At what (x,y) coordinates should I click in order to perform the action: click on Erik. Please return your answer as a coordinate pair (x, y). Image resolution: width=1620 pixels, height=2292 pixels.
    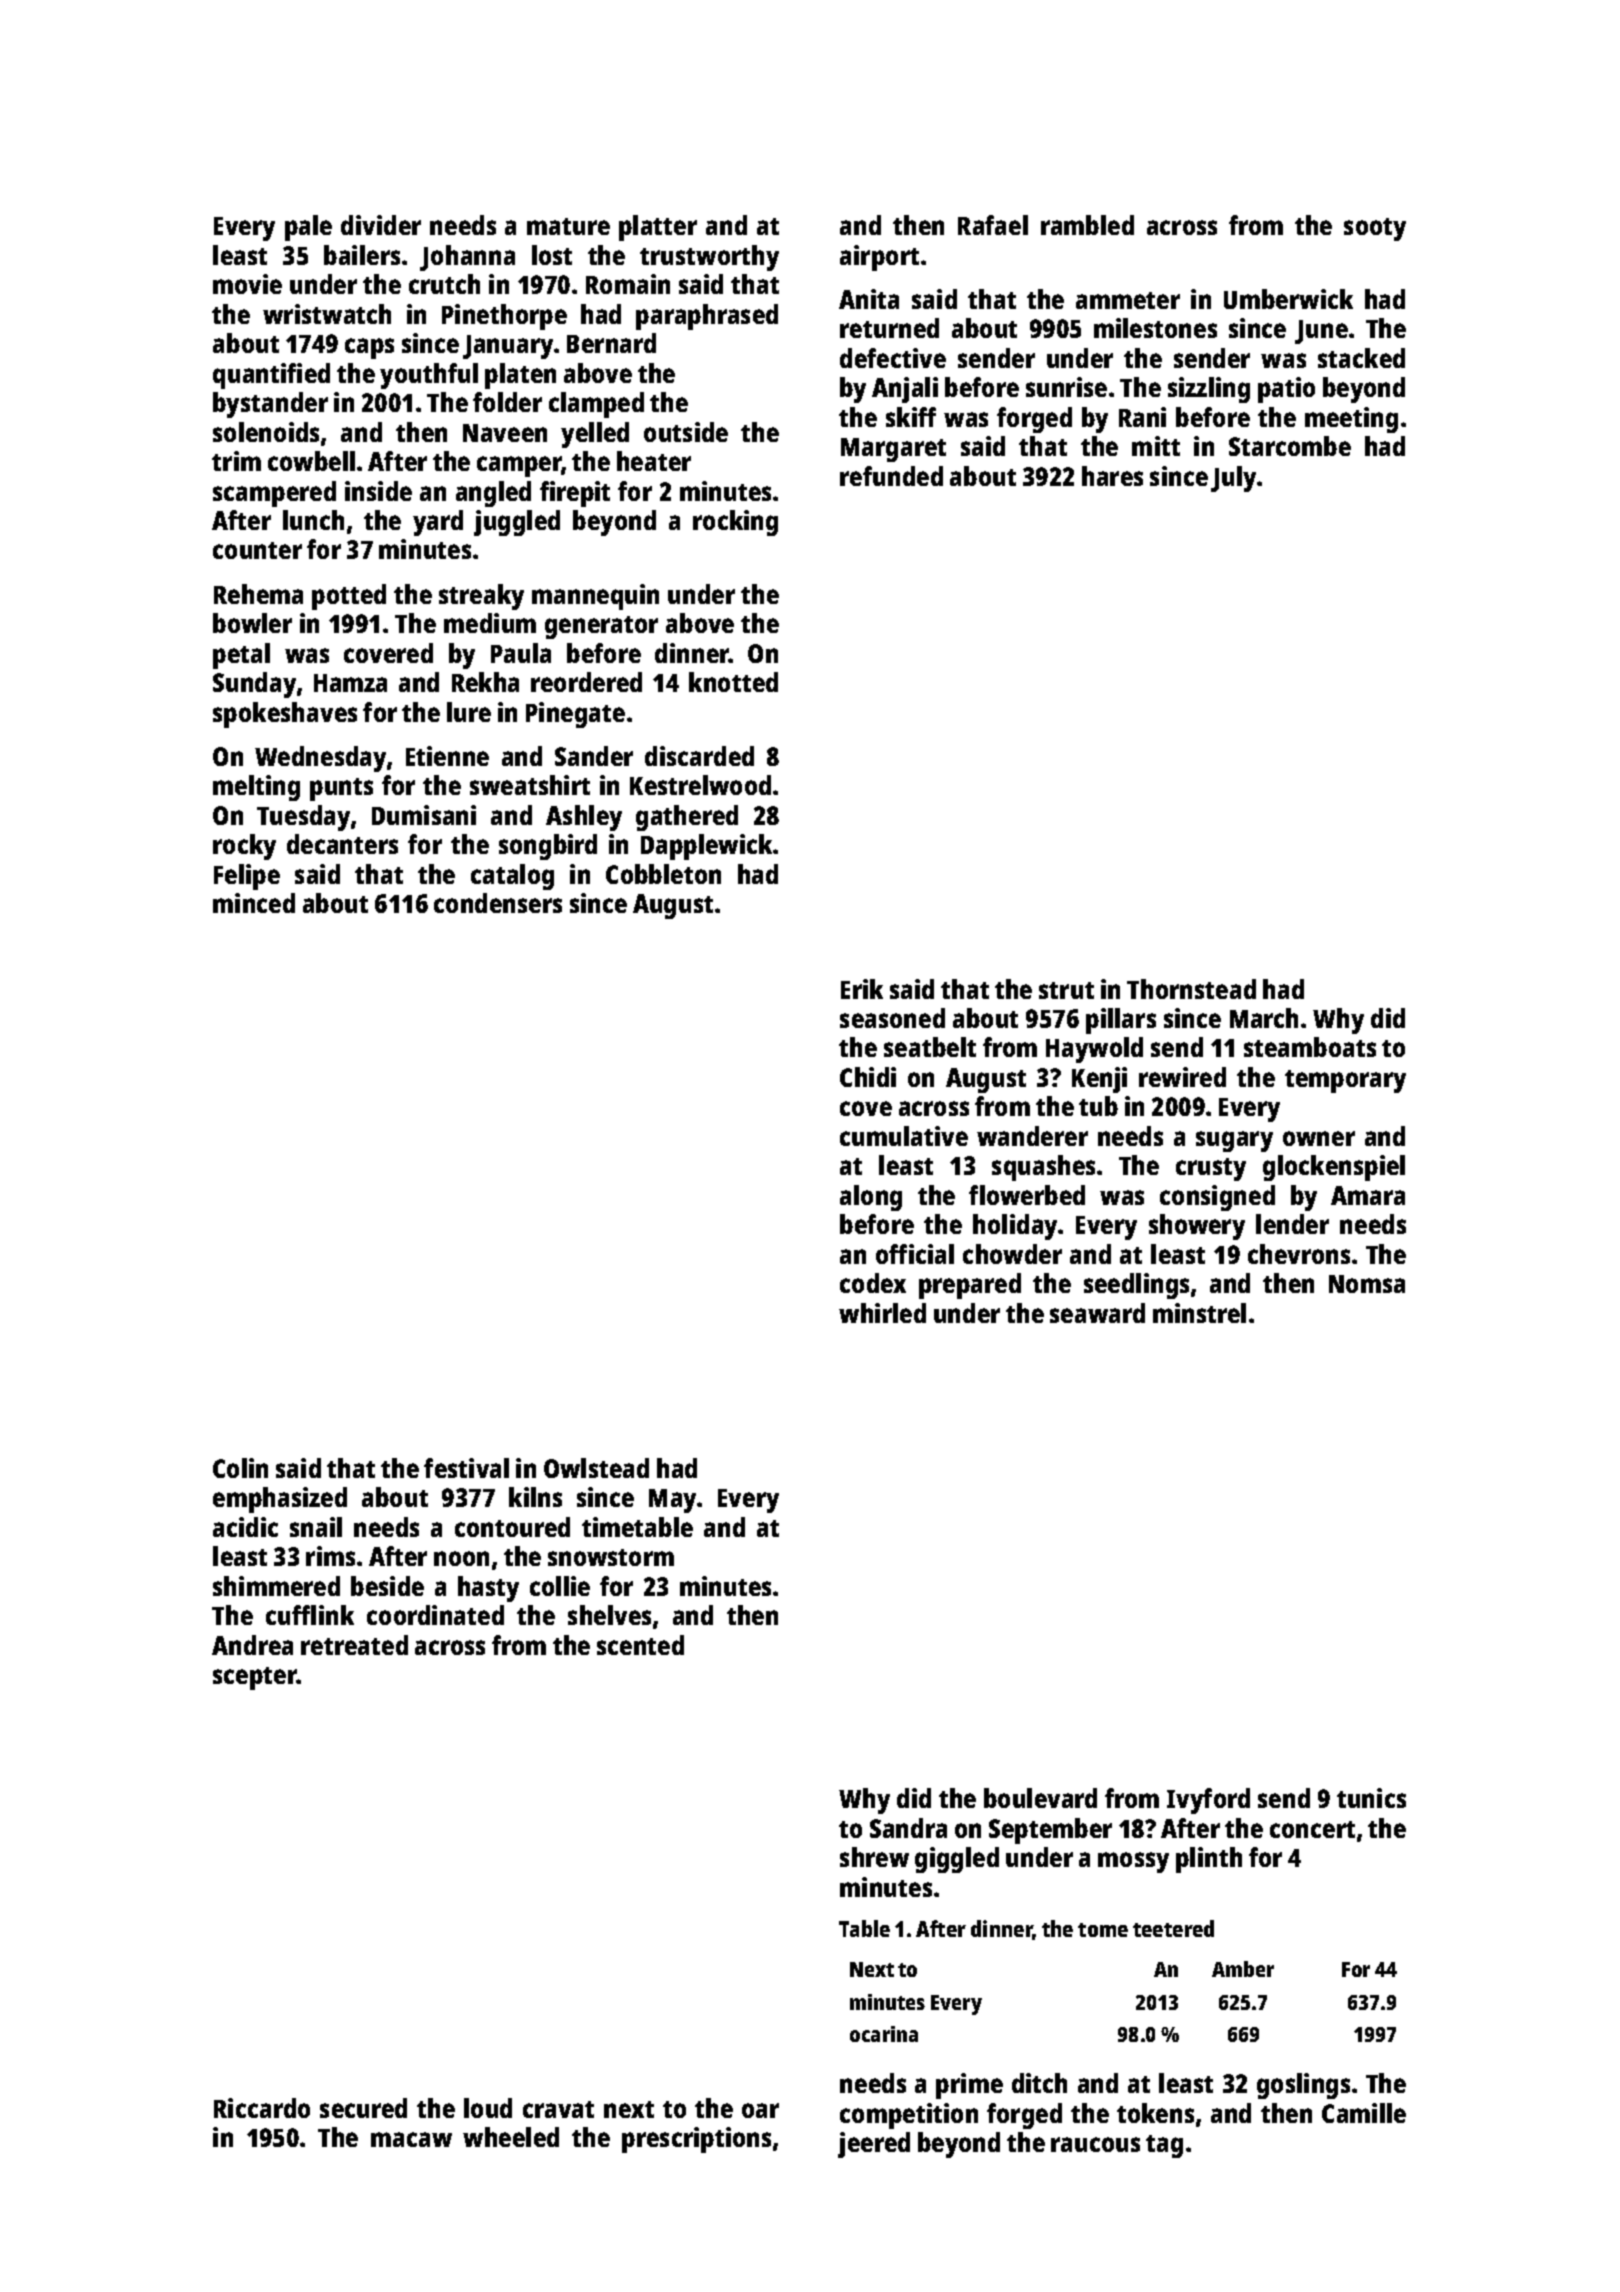
    Looking at the image, I should click on (862, 989).
